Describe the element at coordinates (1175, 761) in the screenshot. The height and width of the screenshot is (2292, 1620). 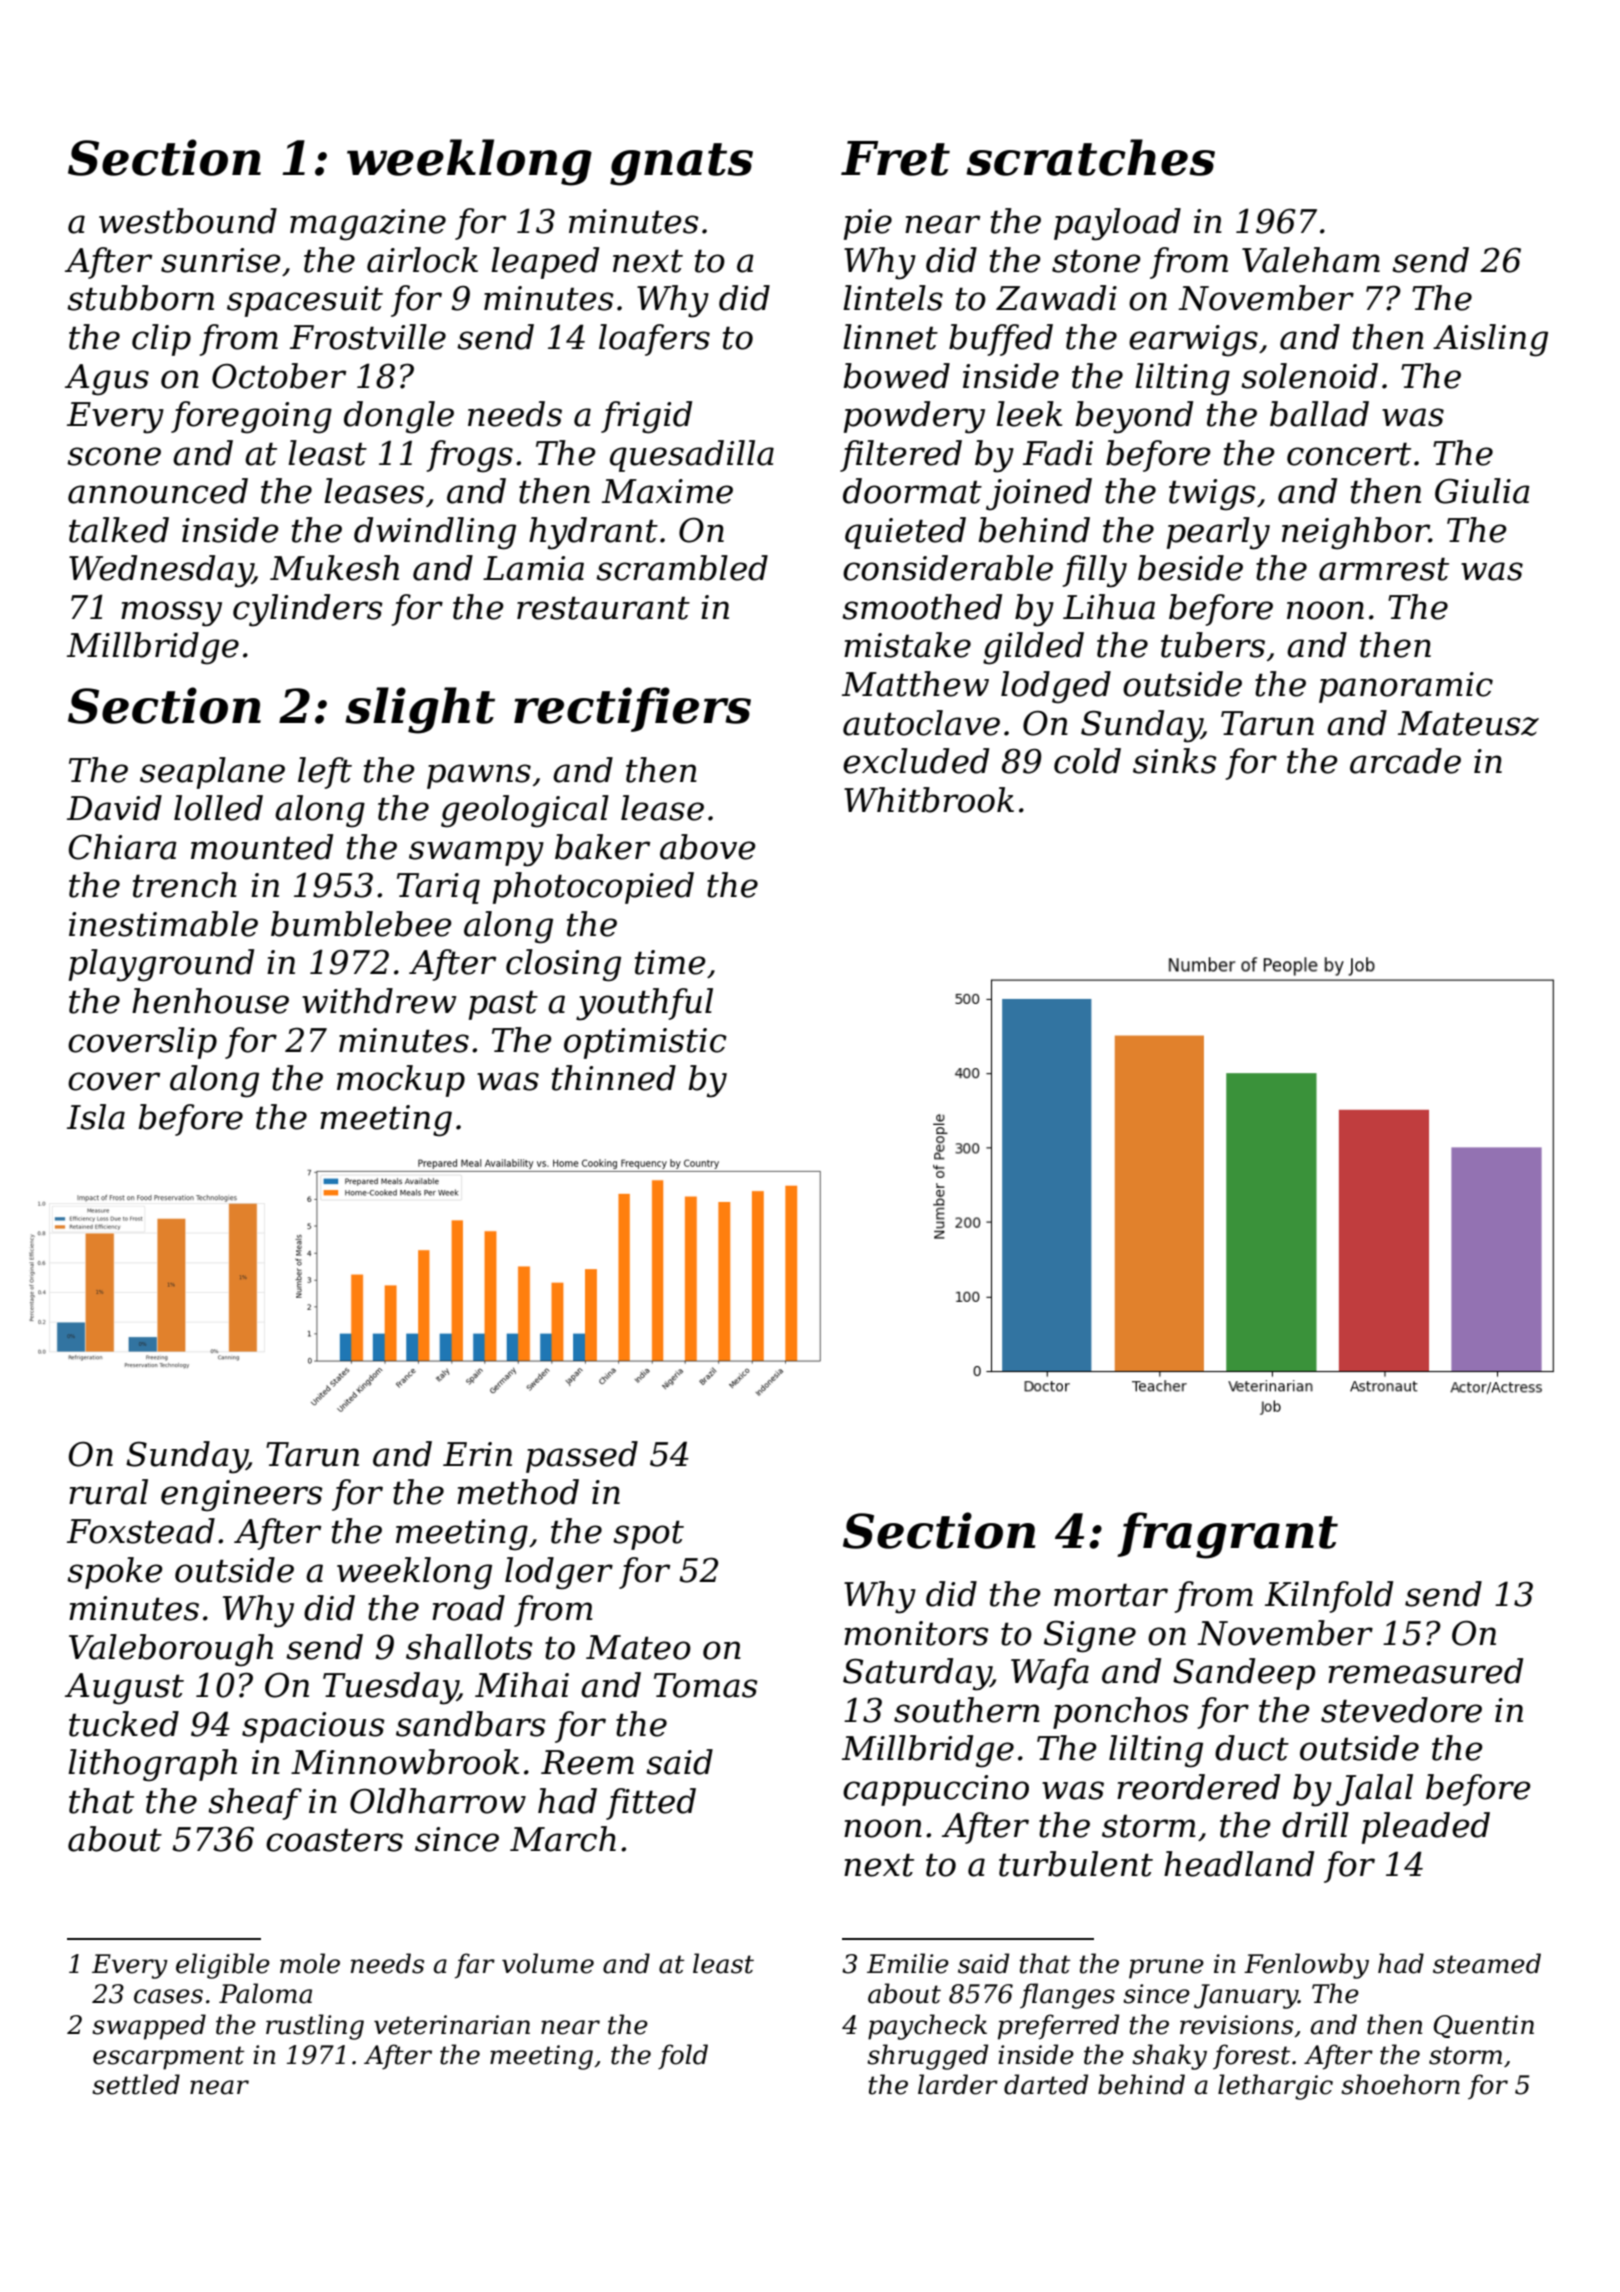
I see `sinks` at that location.
